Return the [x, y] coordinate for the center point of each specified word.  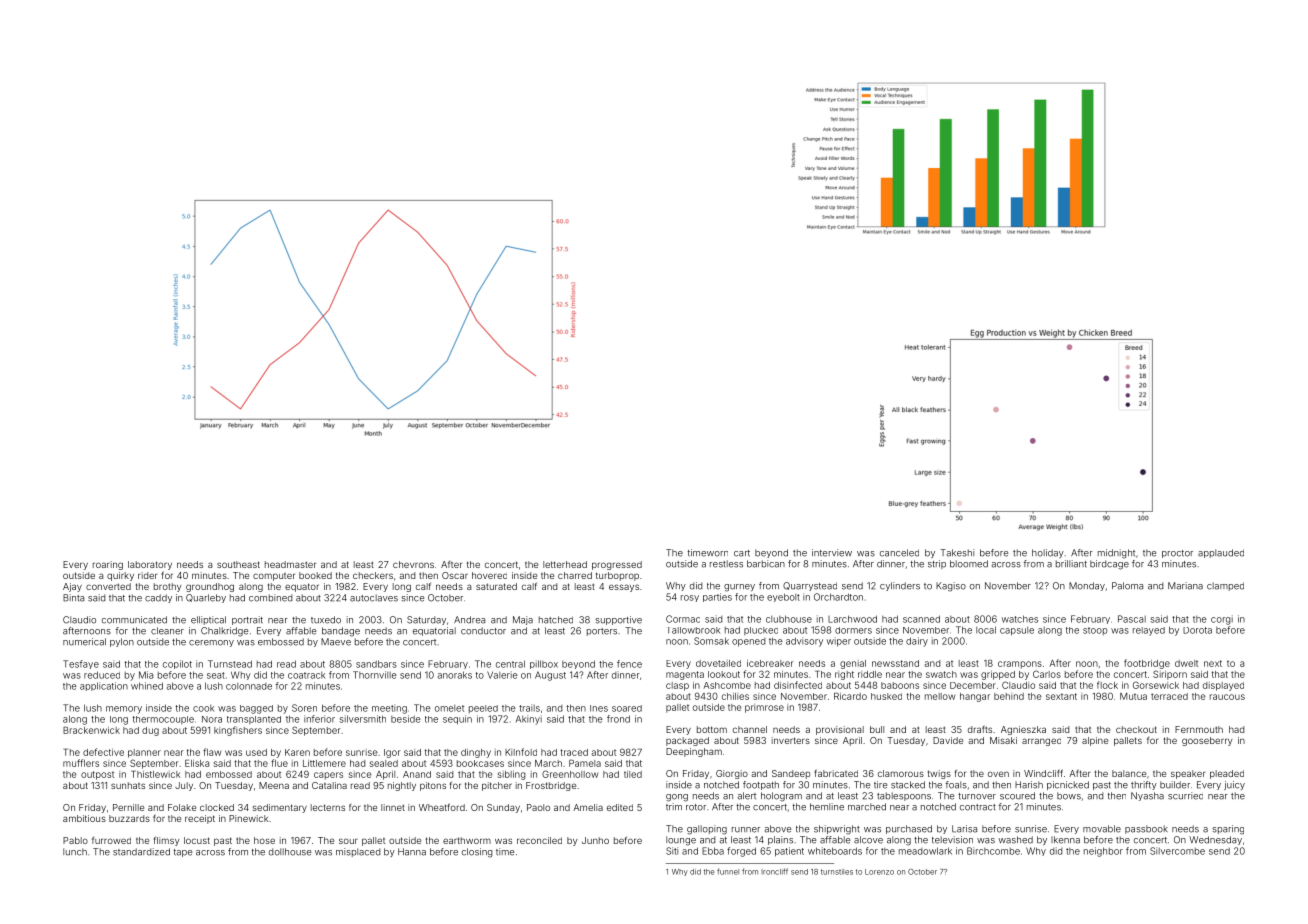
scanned [921, 619]
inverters [791, 740]
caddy [158, 598]
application [104, 686]
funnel [728, 871]
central [510, 664]
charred [575, 575]
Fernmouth [1199, 729]
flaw [212, 752]
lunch [75, 852]
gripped [998, 675]
